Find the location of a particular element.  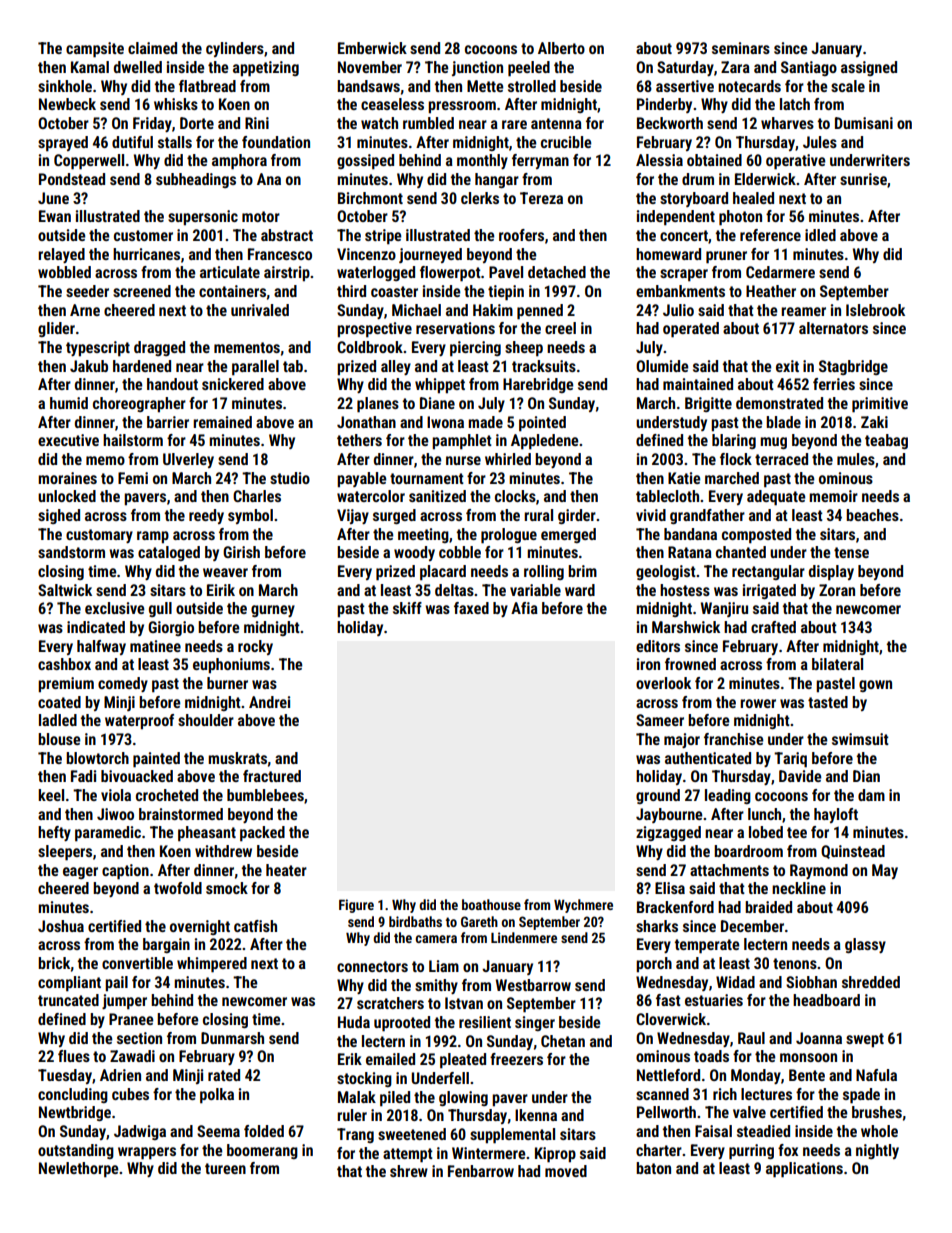

Kiprop is located at coordinates (555, 1155).
